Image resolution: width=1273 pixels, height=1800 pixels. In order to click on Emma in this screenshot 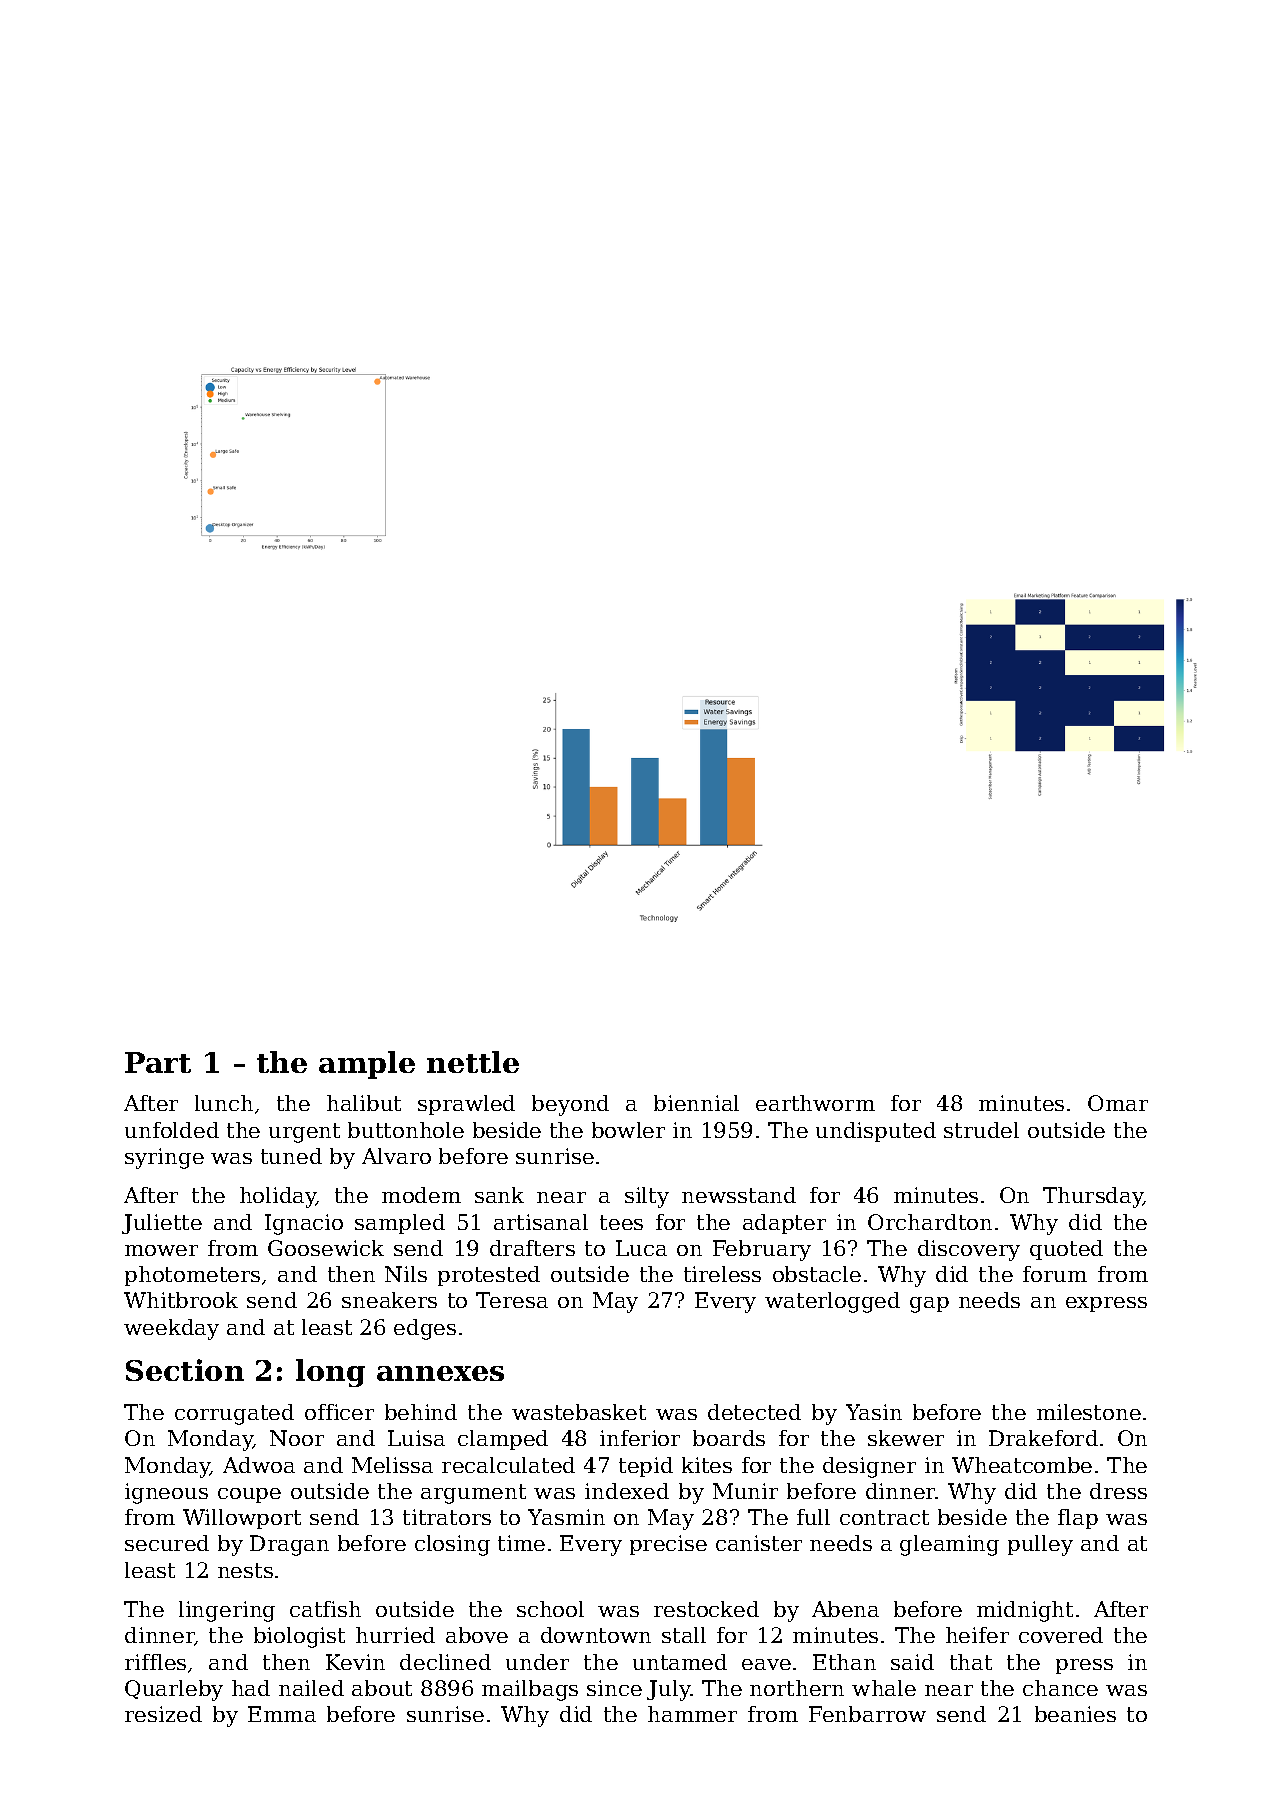, I will do `click(282, 1714)`.
